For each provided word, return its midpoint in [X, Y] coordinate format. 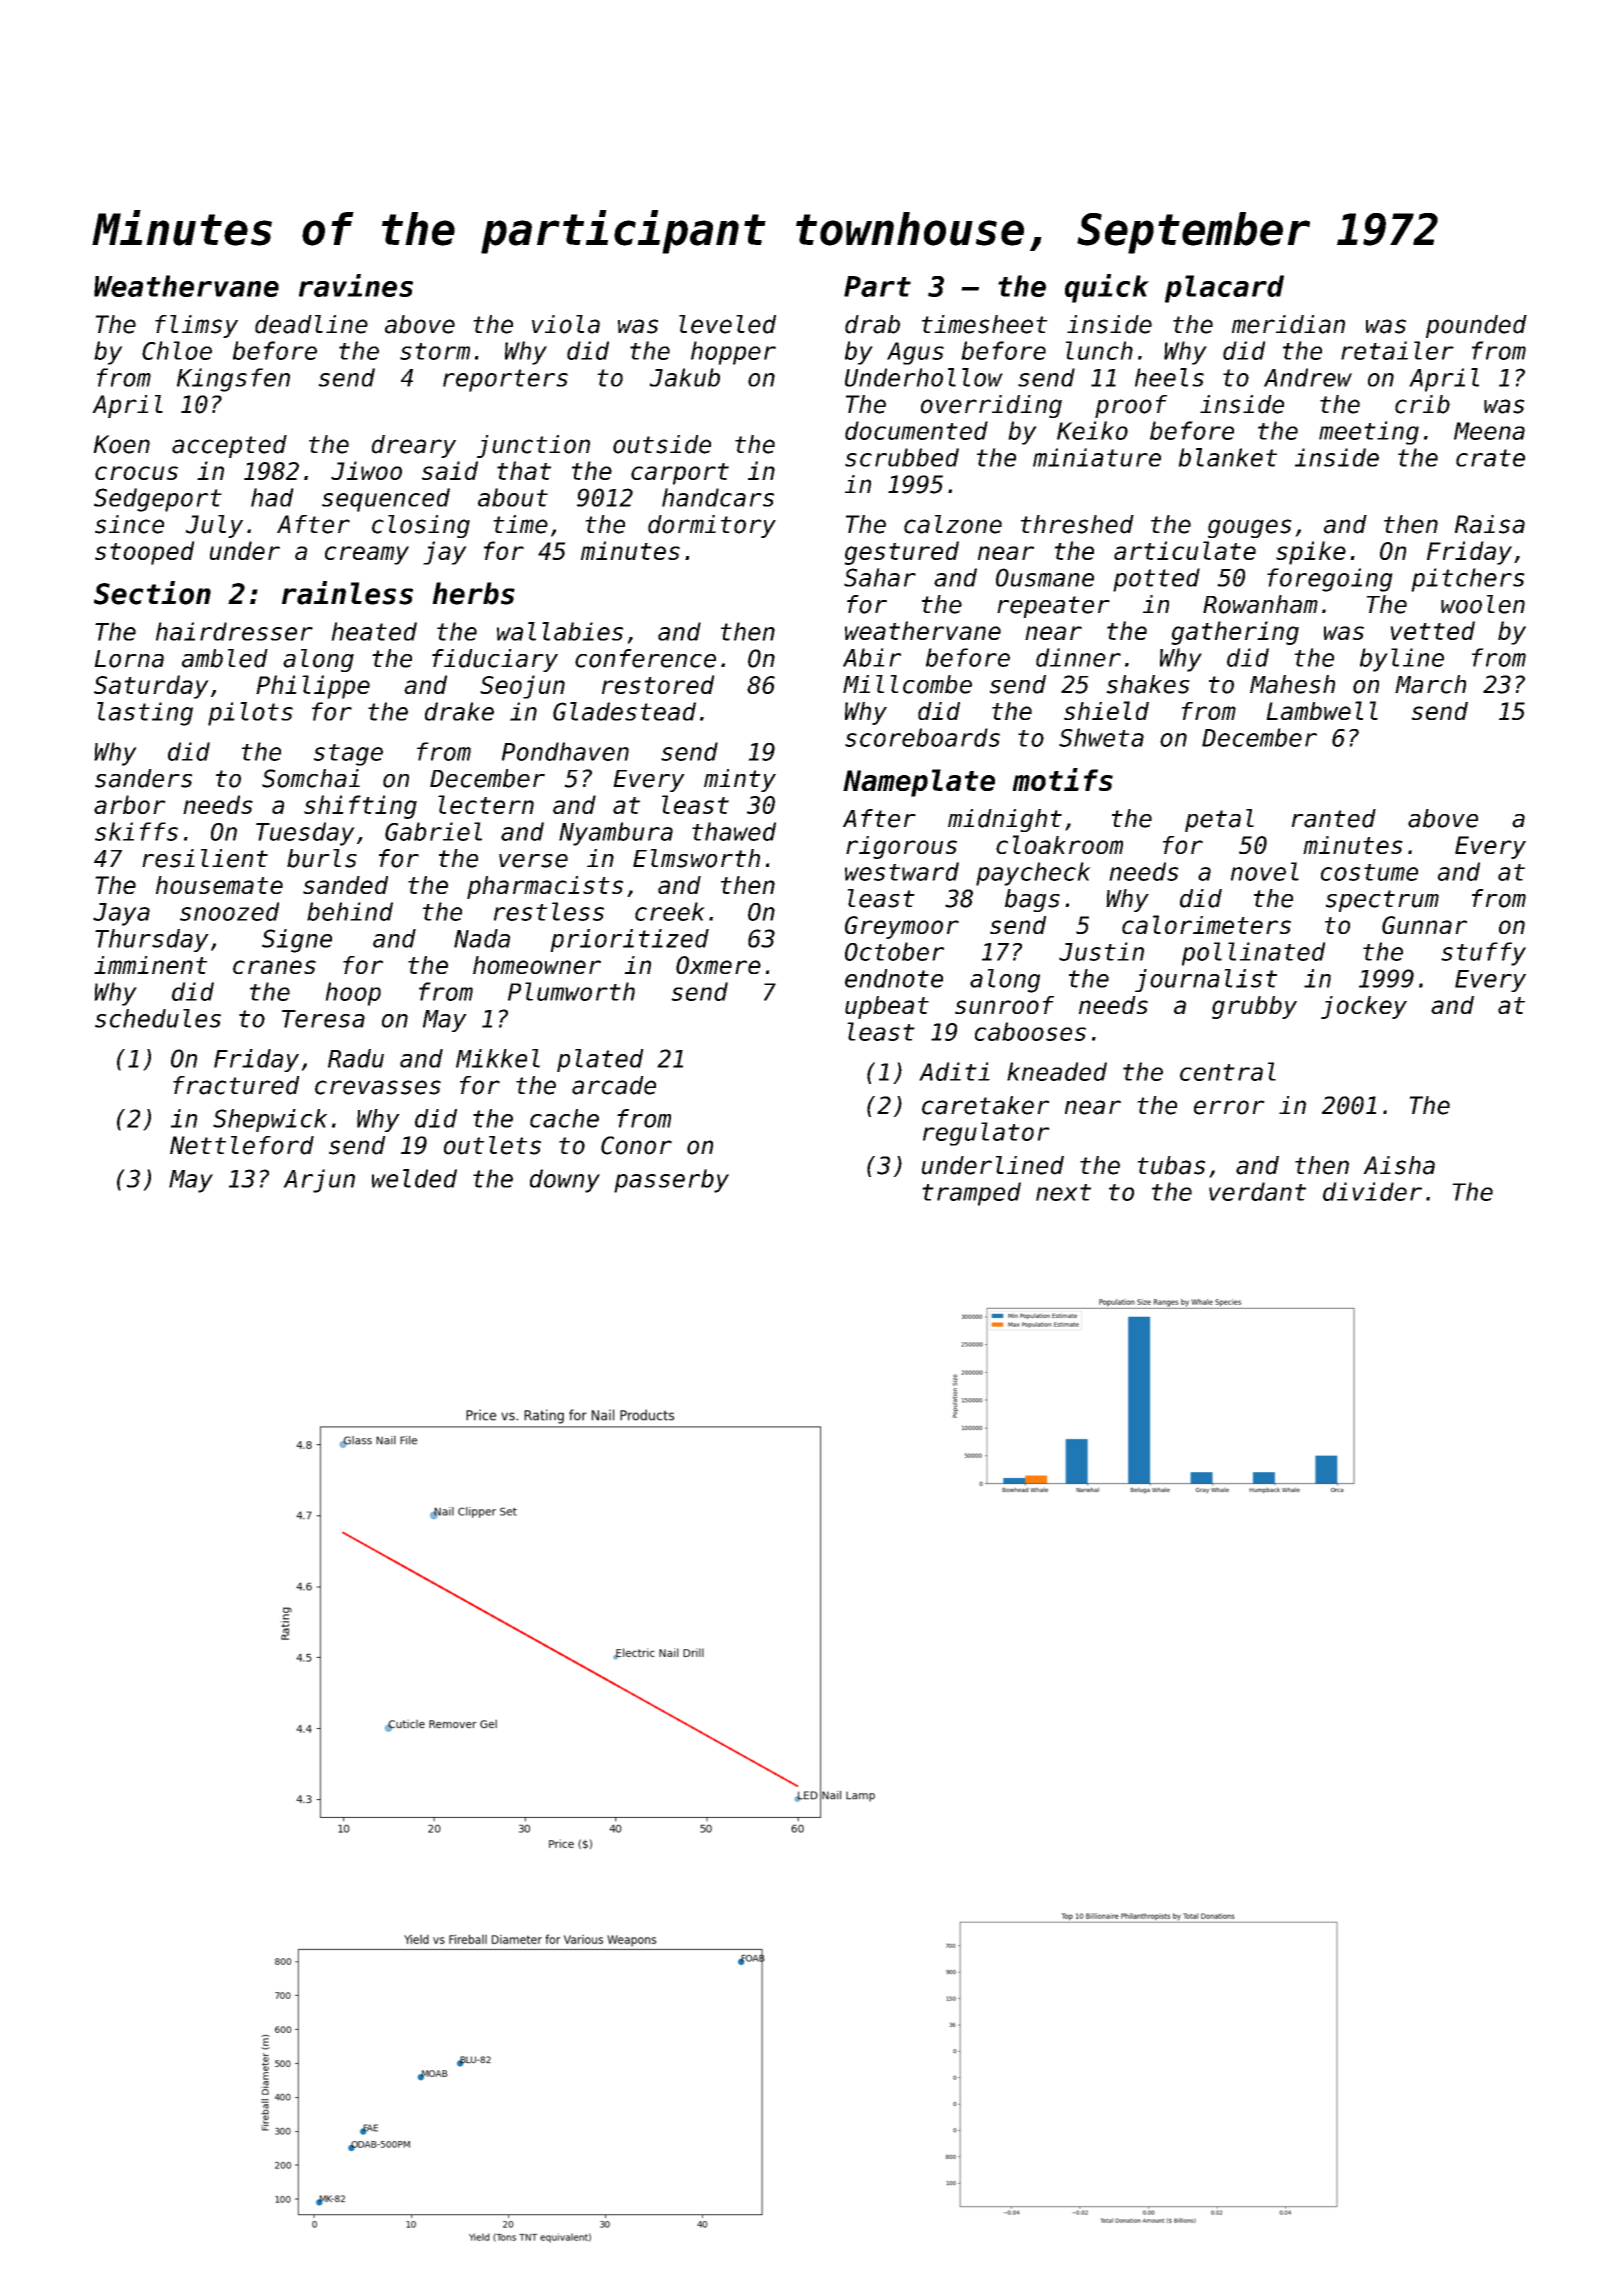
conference [645, 658]
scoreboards [922, 737]
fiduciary [495, 660]
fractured [236, 1085]
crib [1422, 404]
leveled [727, 324]
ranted [1334, 818]
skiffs [136, 831]
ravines [356, 285]
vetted [1432, 630]
